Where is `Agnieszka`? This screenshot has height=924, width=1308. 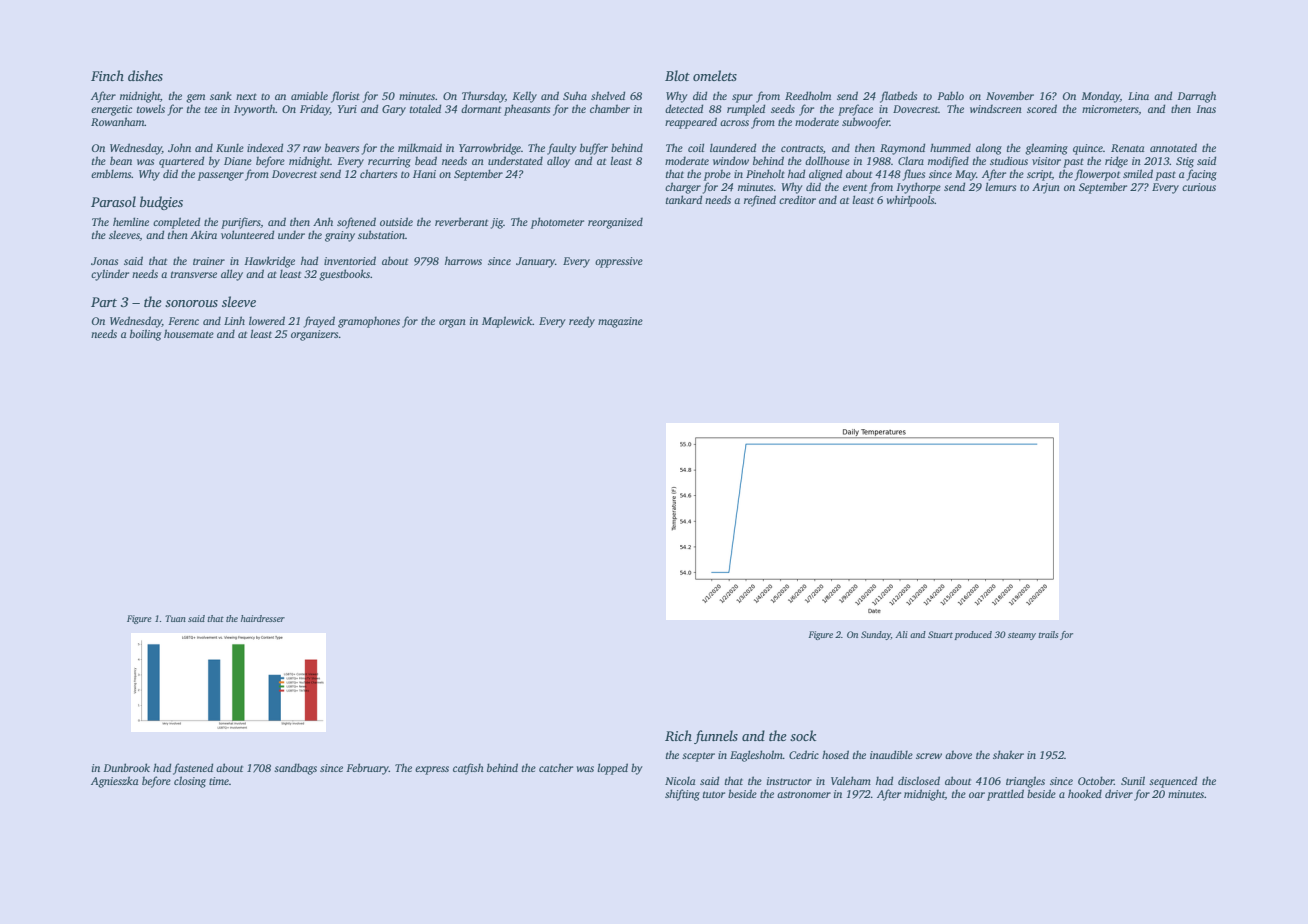
Agnieszka is located at coordinates (114, 782).
